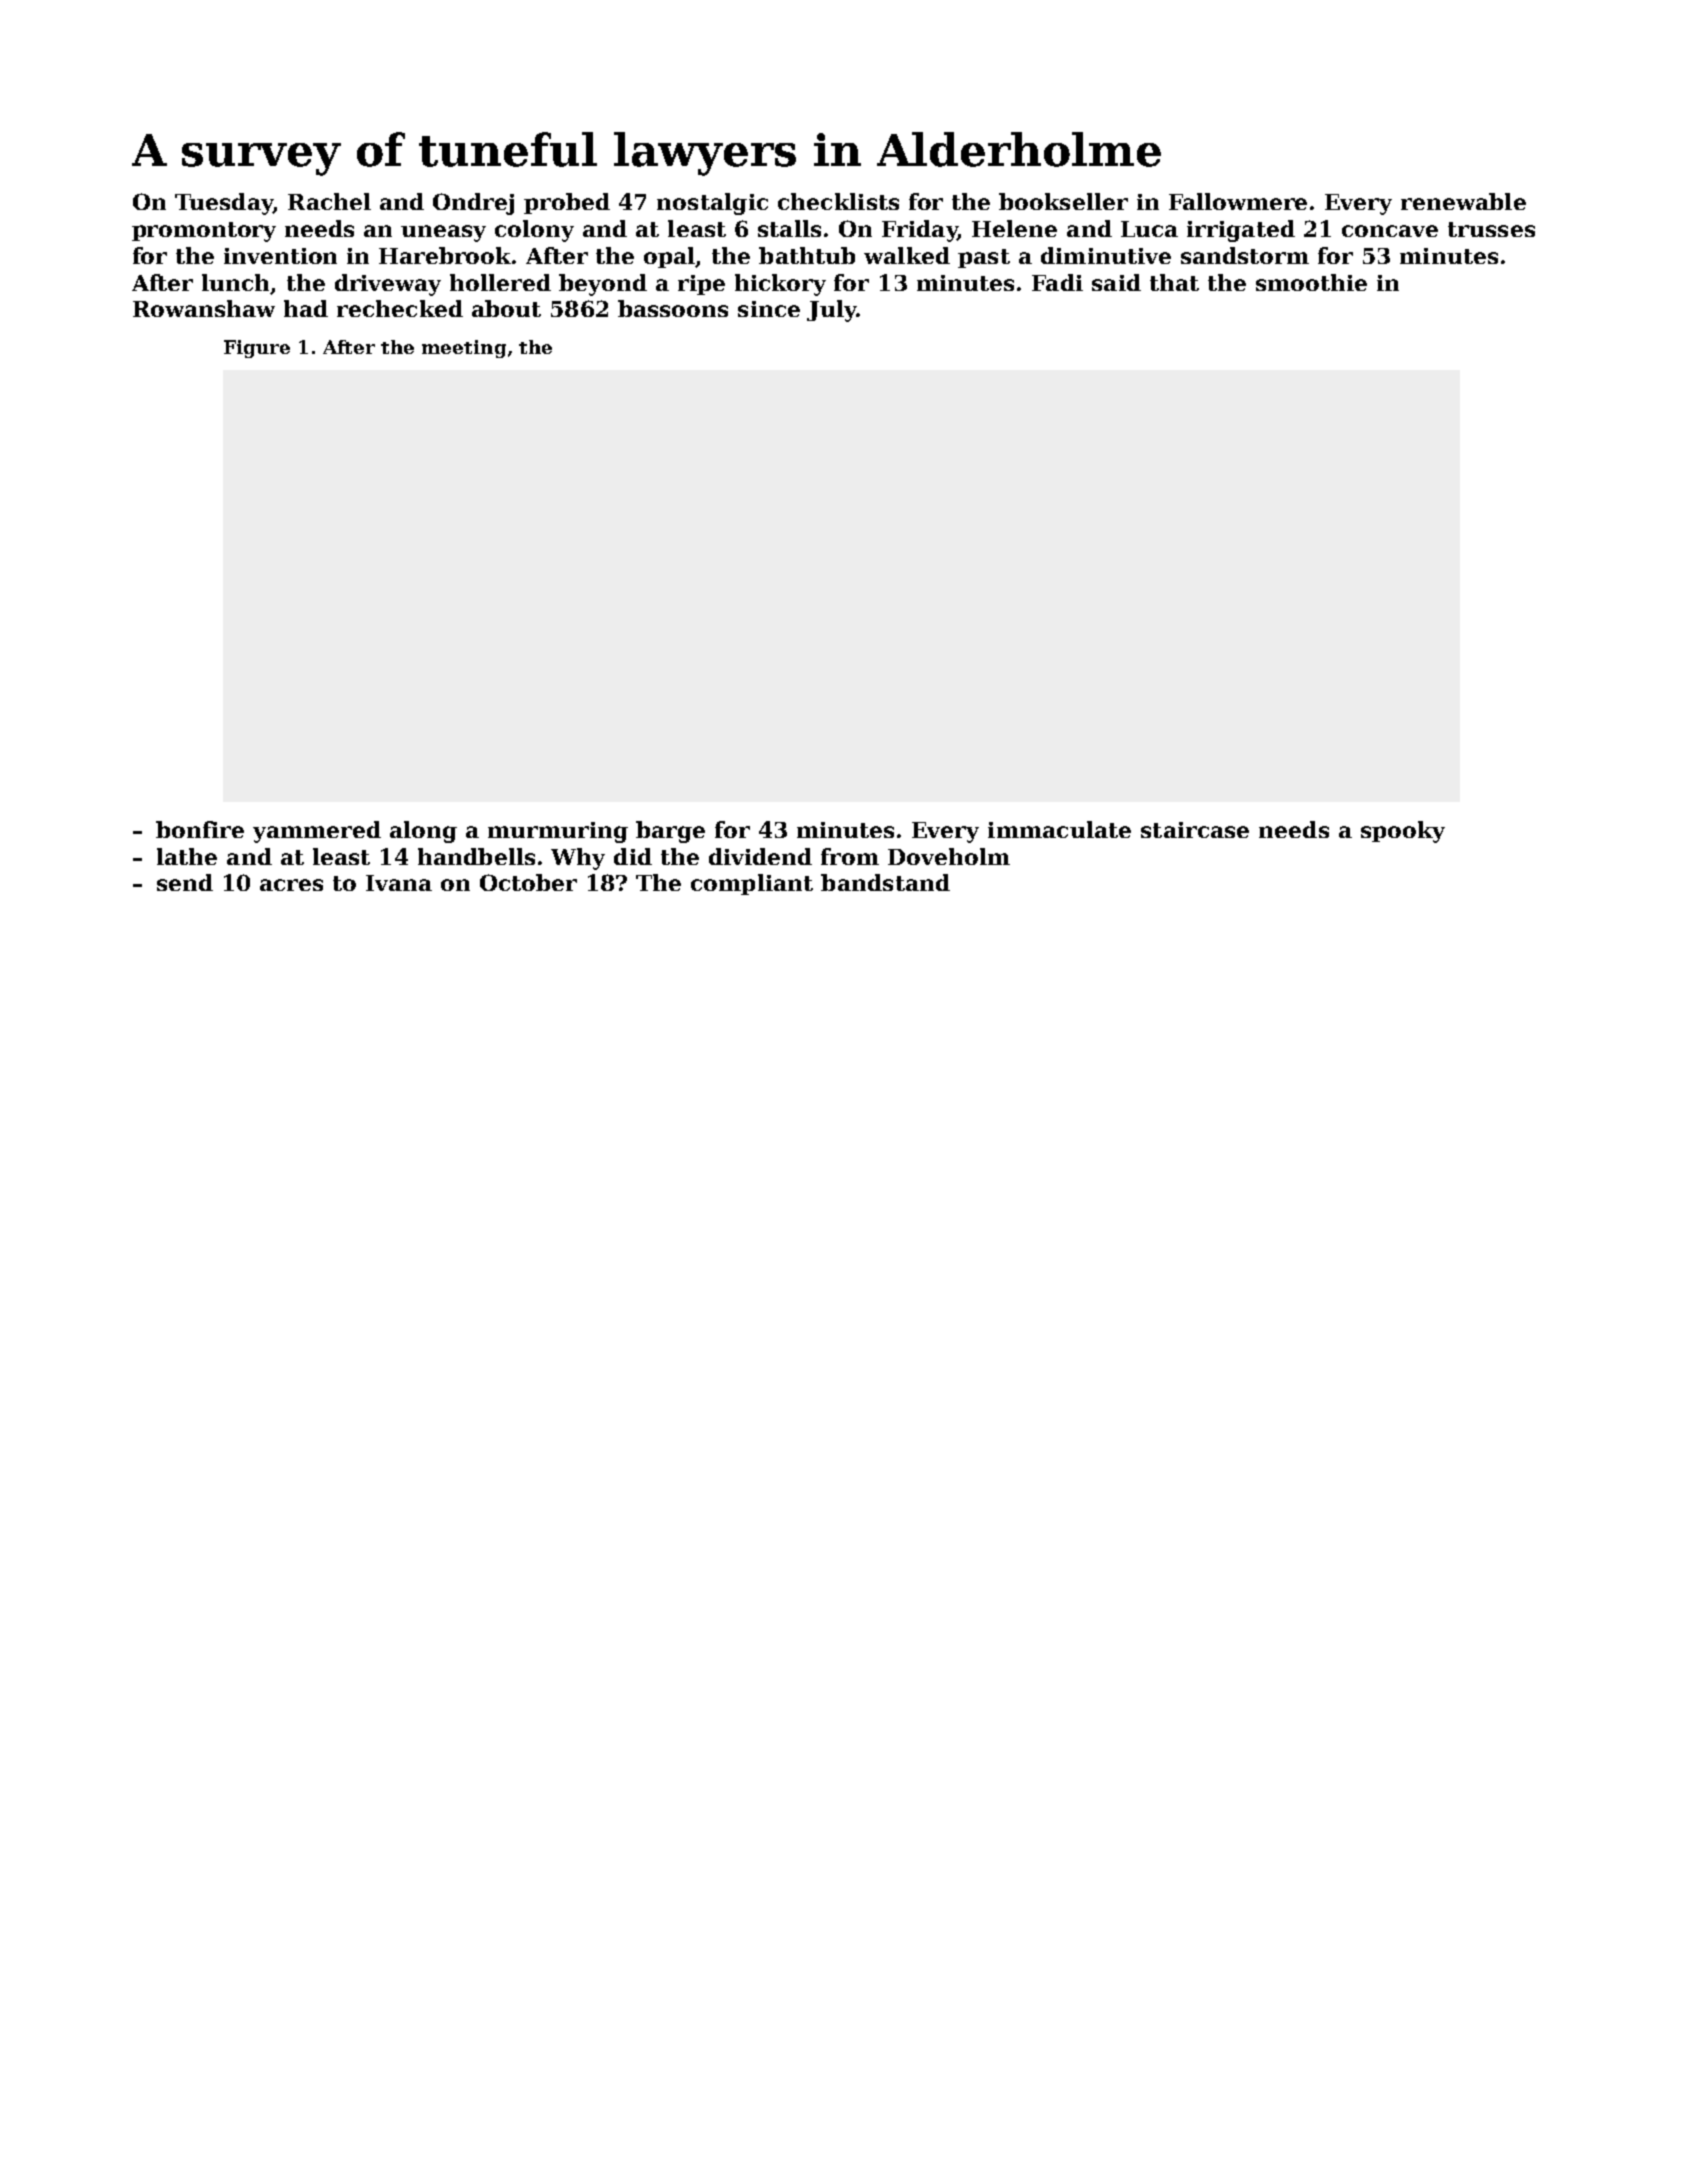 This screenshot has width=1683, height=2178. Describe the element at coordinates (317, 832) in the screenshot. I see `yammered` at that location.
